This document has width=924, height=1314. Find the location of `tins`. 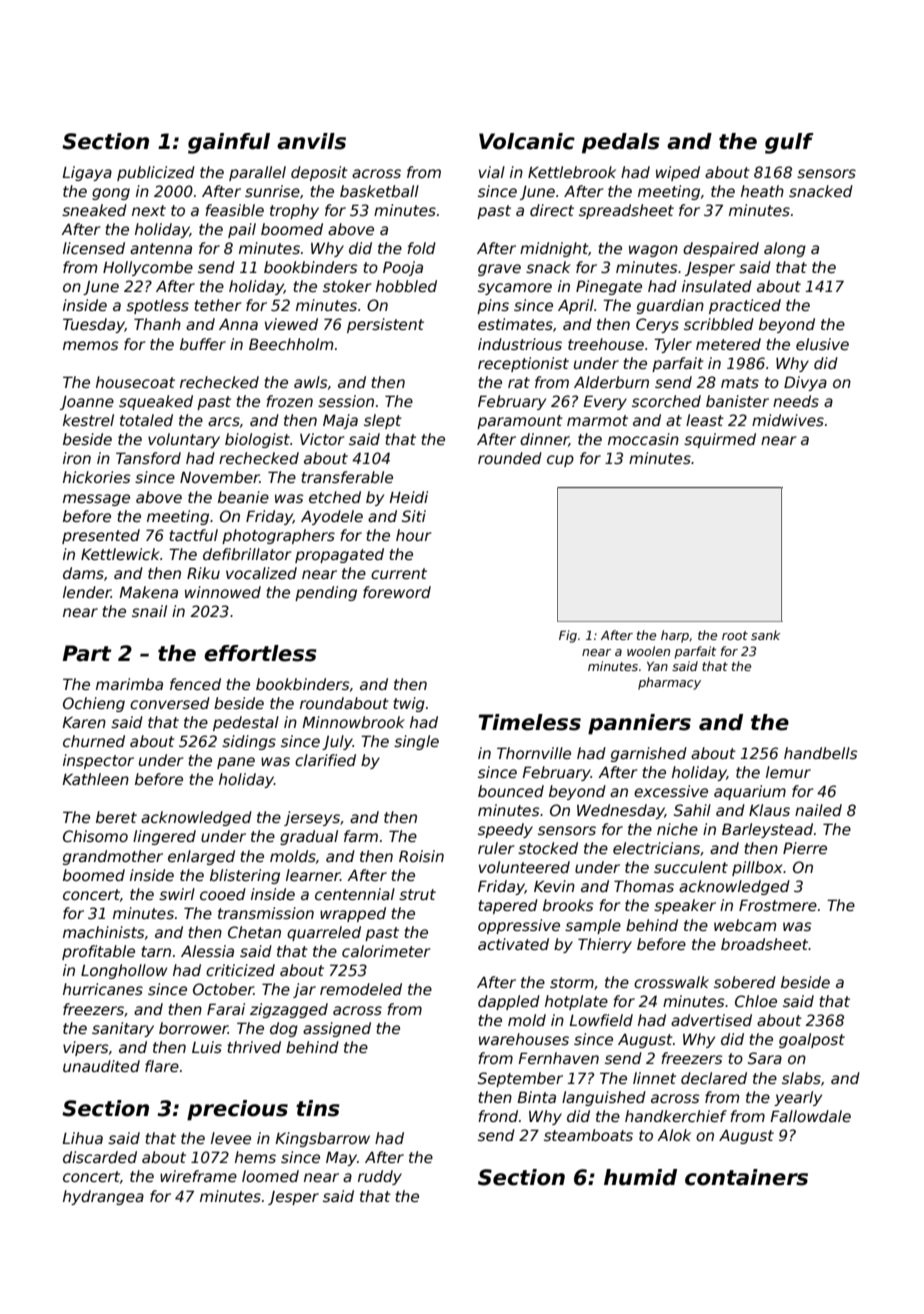

tins is located at coordinates (318, 1108).
